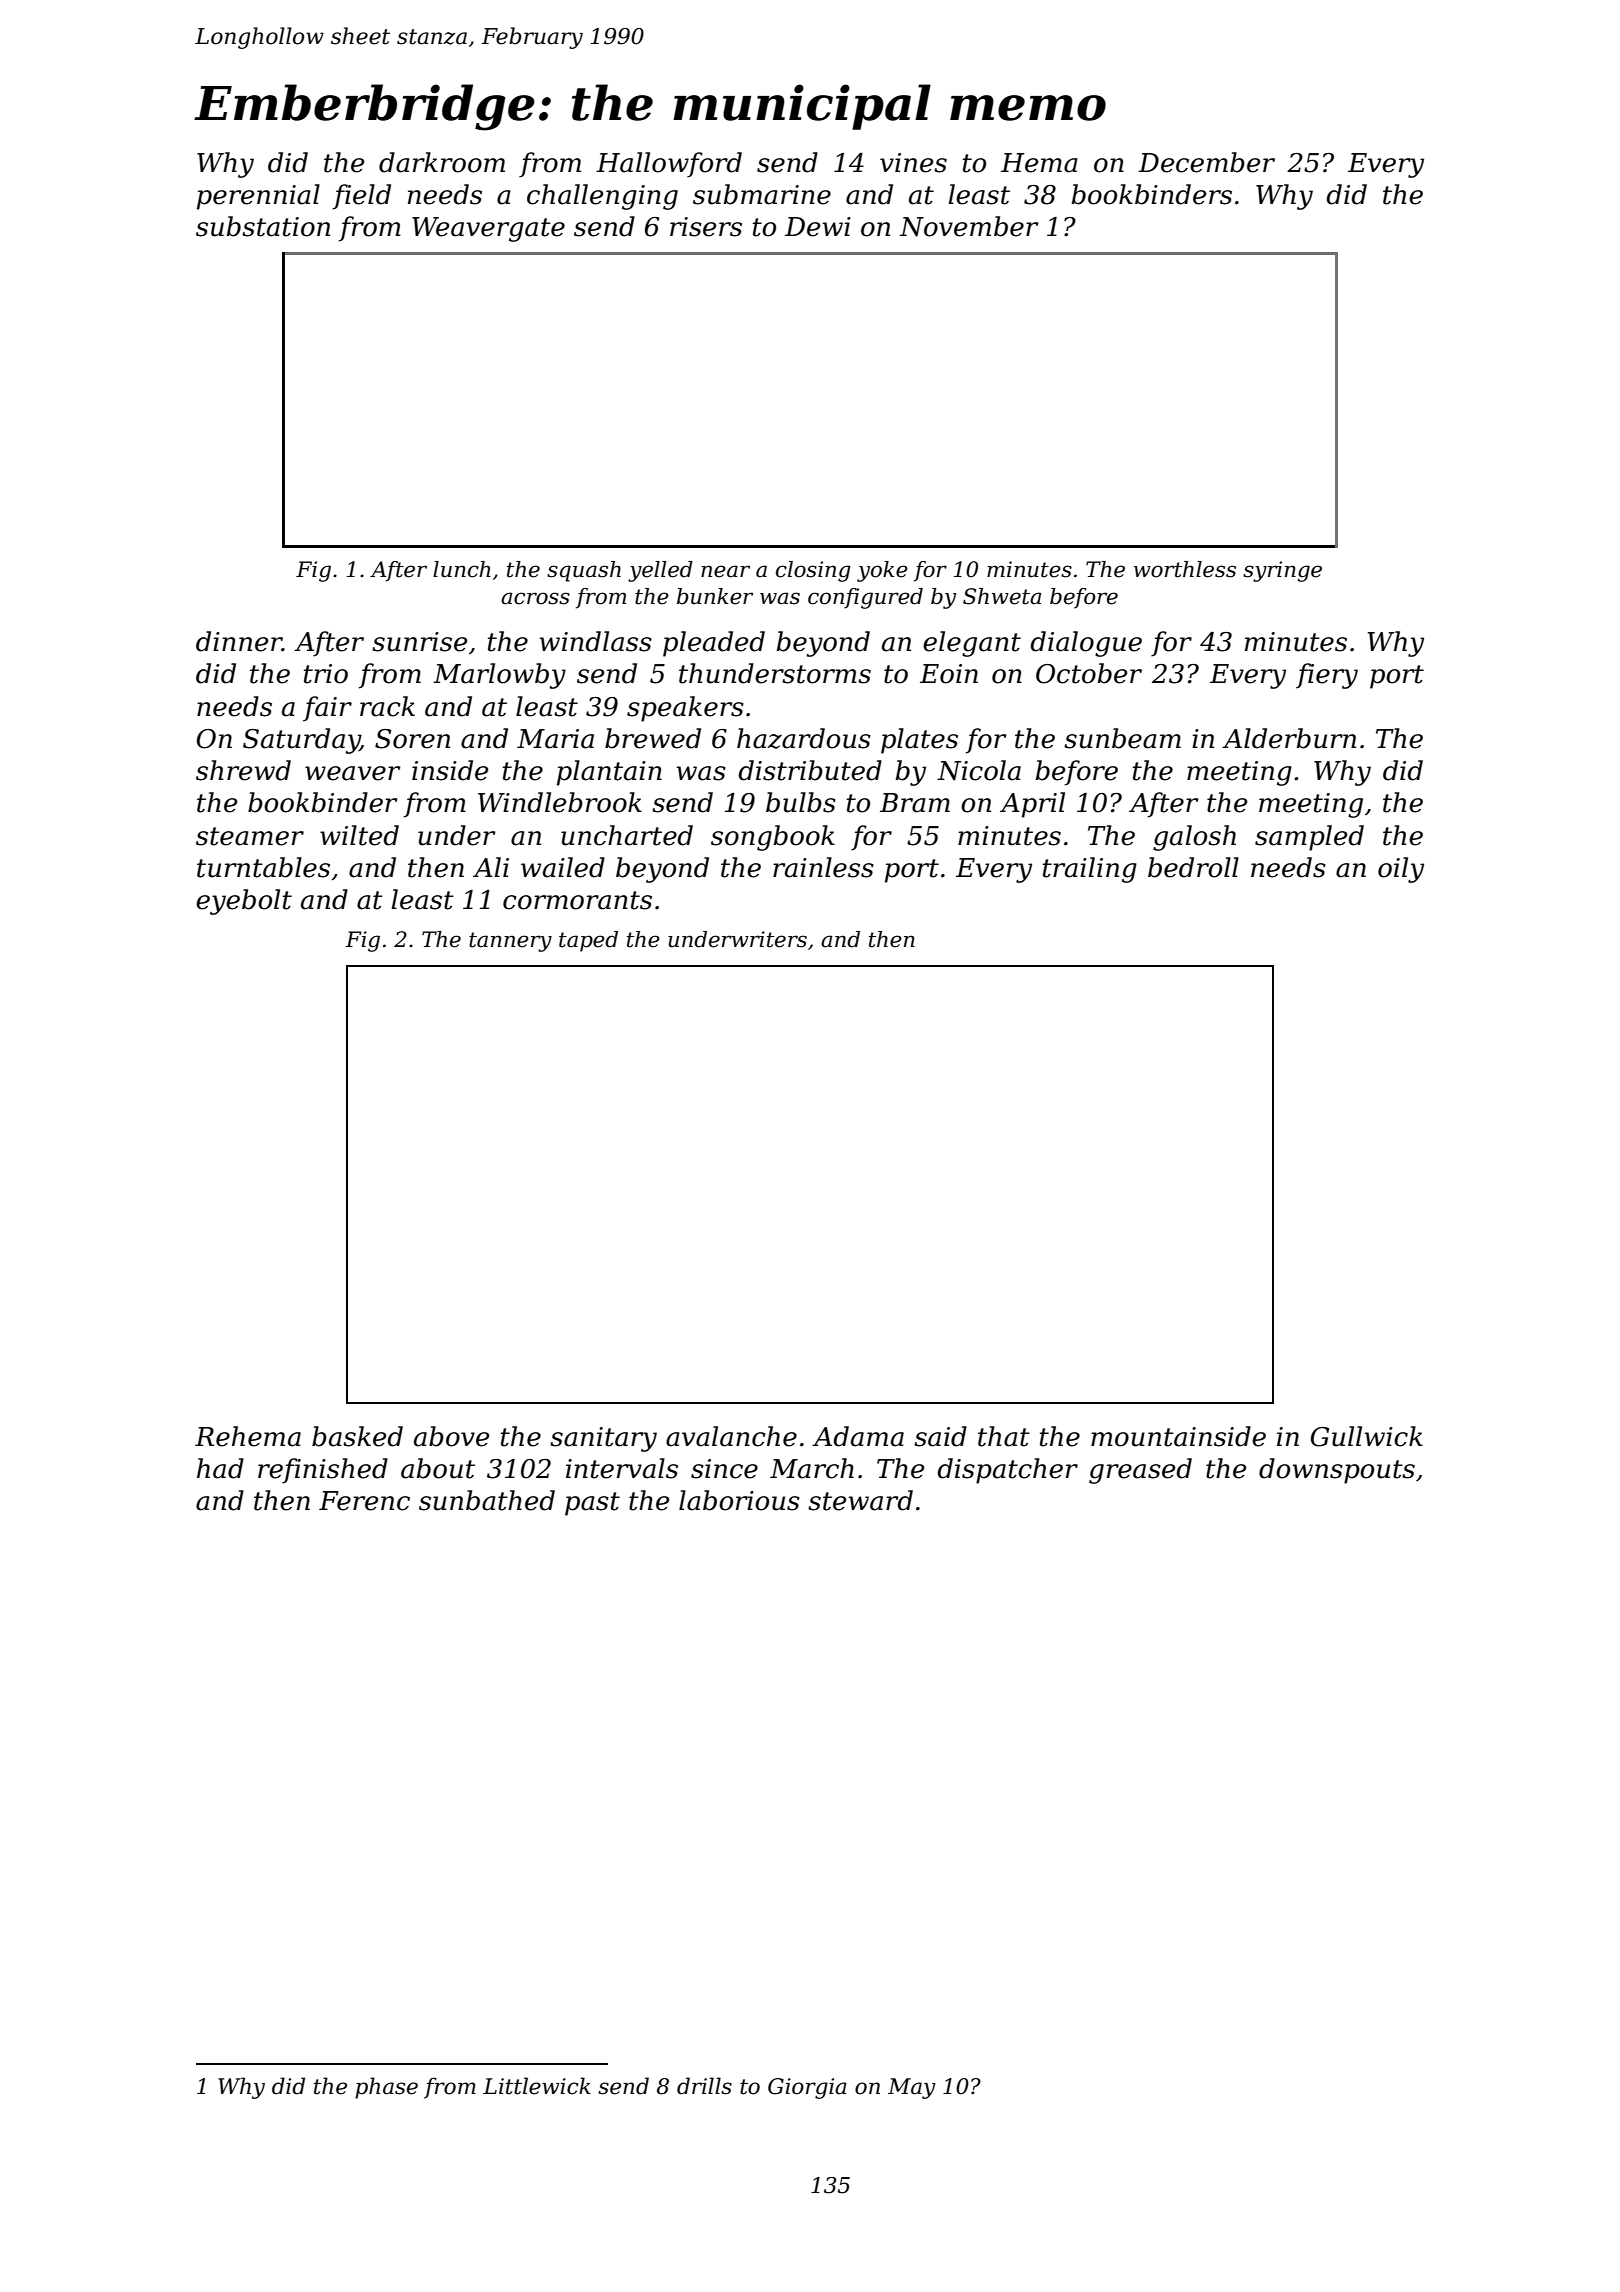  Describe the element at coordinates (487, 1500) in the screenshot. I see `sunbathed` at that location.
